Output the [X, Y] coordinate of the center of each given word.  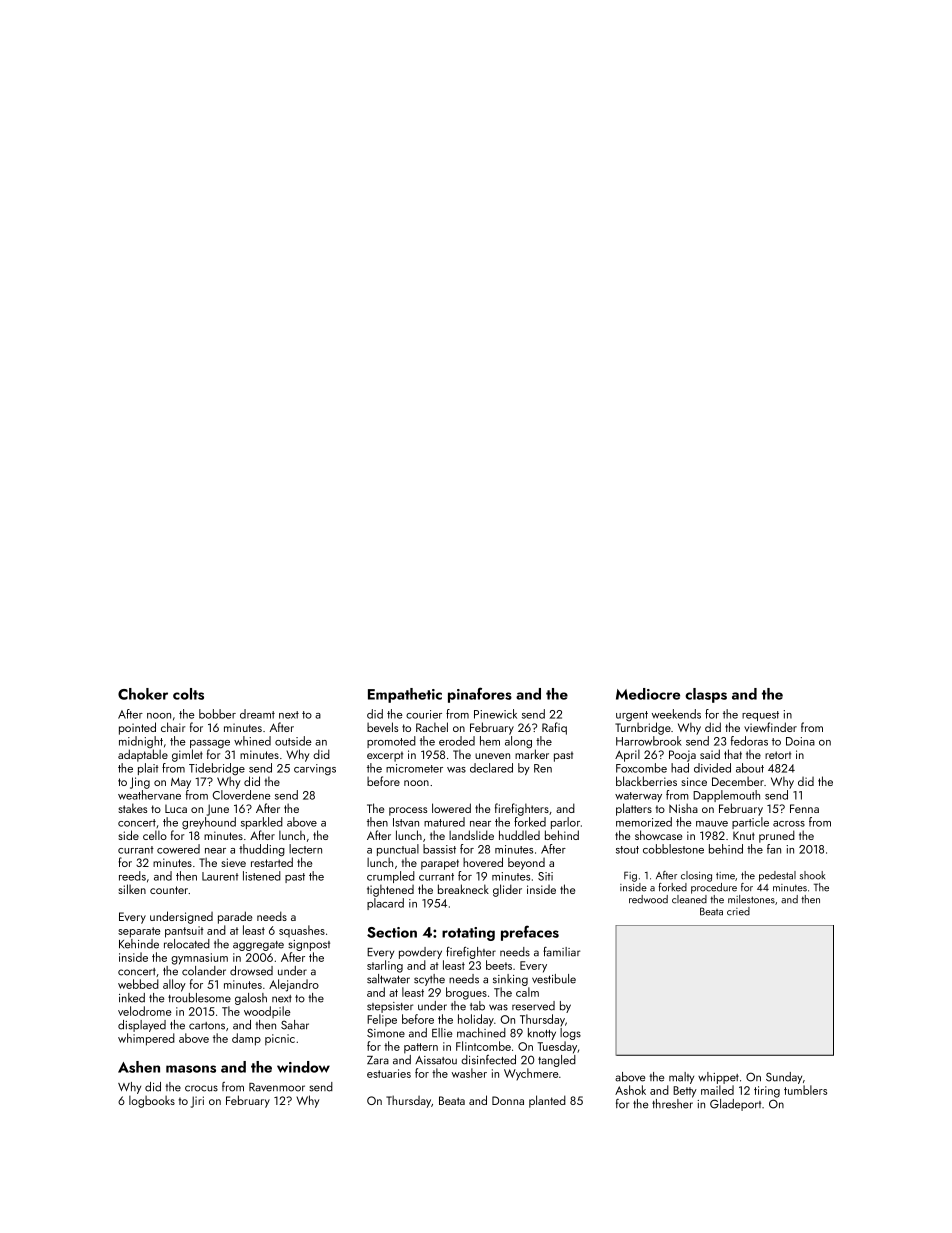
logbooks [152, 1102]
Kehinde [139, 944]
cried [738, 911]
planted [547, 1101]
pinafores [480, 695]
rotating [468, 934]
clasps [706, 695]
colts [188, 694]
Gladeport [735, 1105]
